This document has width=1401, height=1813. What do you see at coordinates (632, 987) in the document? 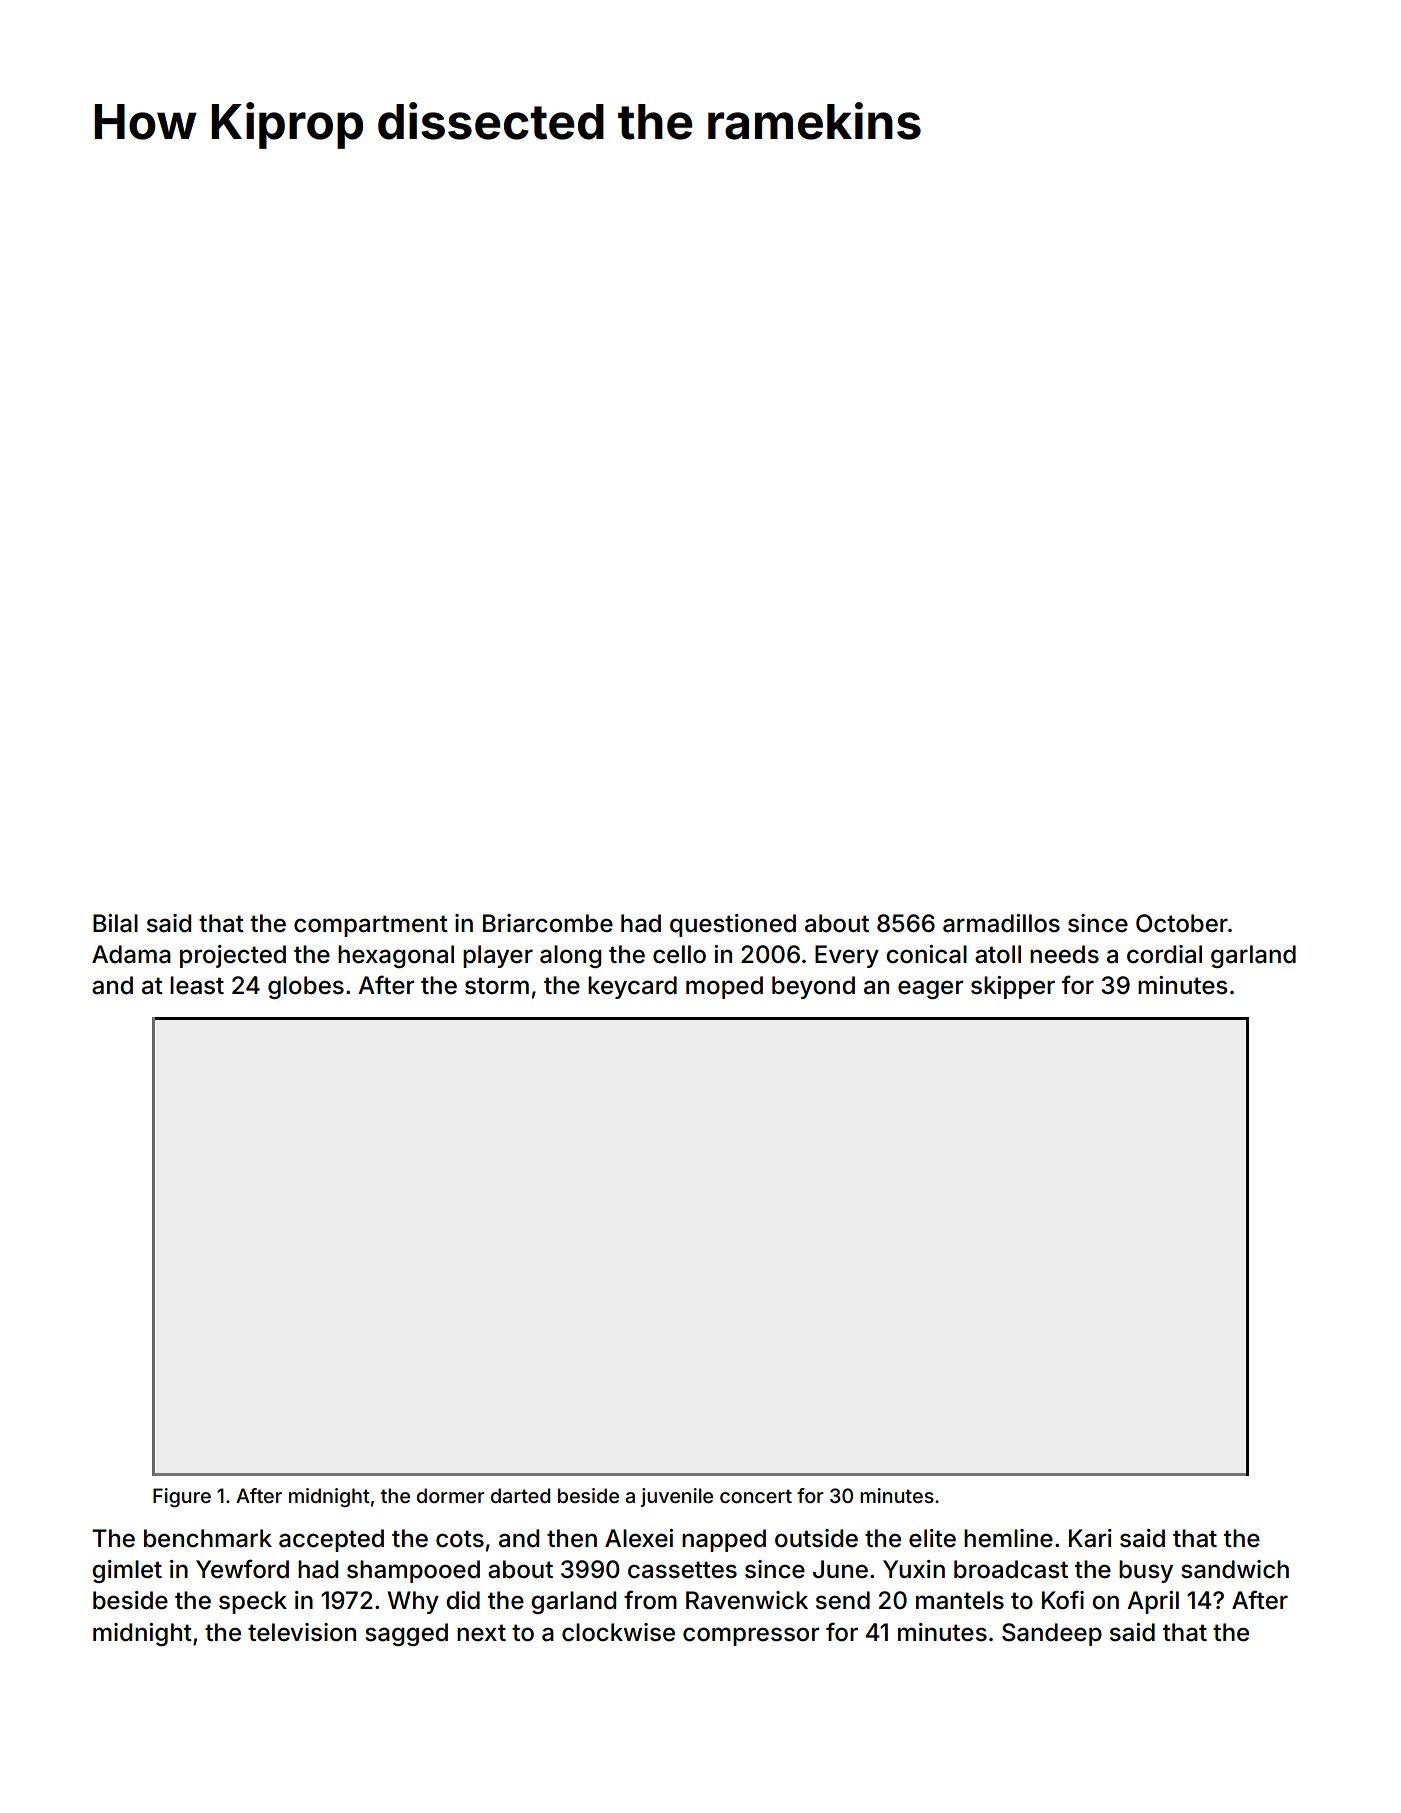
I see `keycard` at bounding box center [632, 987].
